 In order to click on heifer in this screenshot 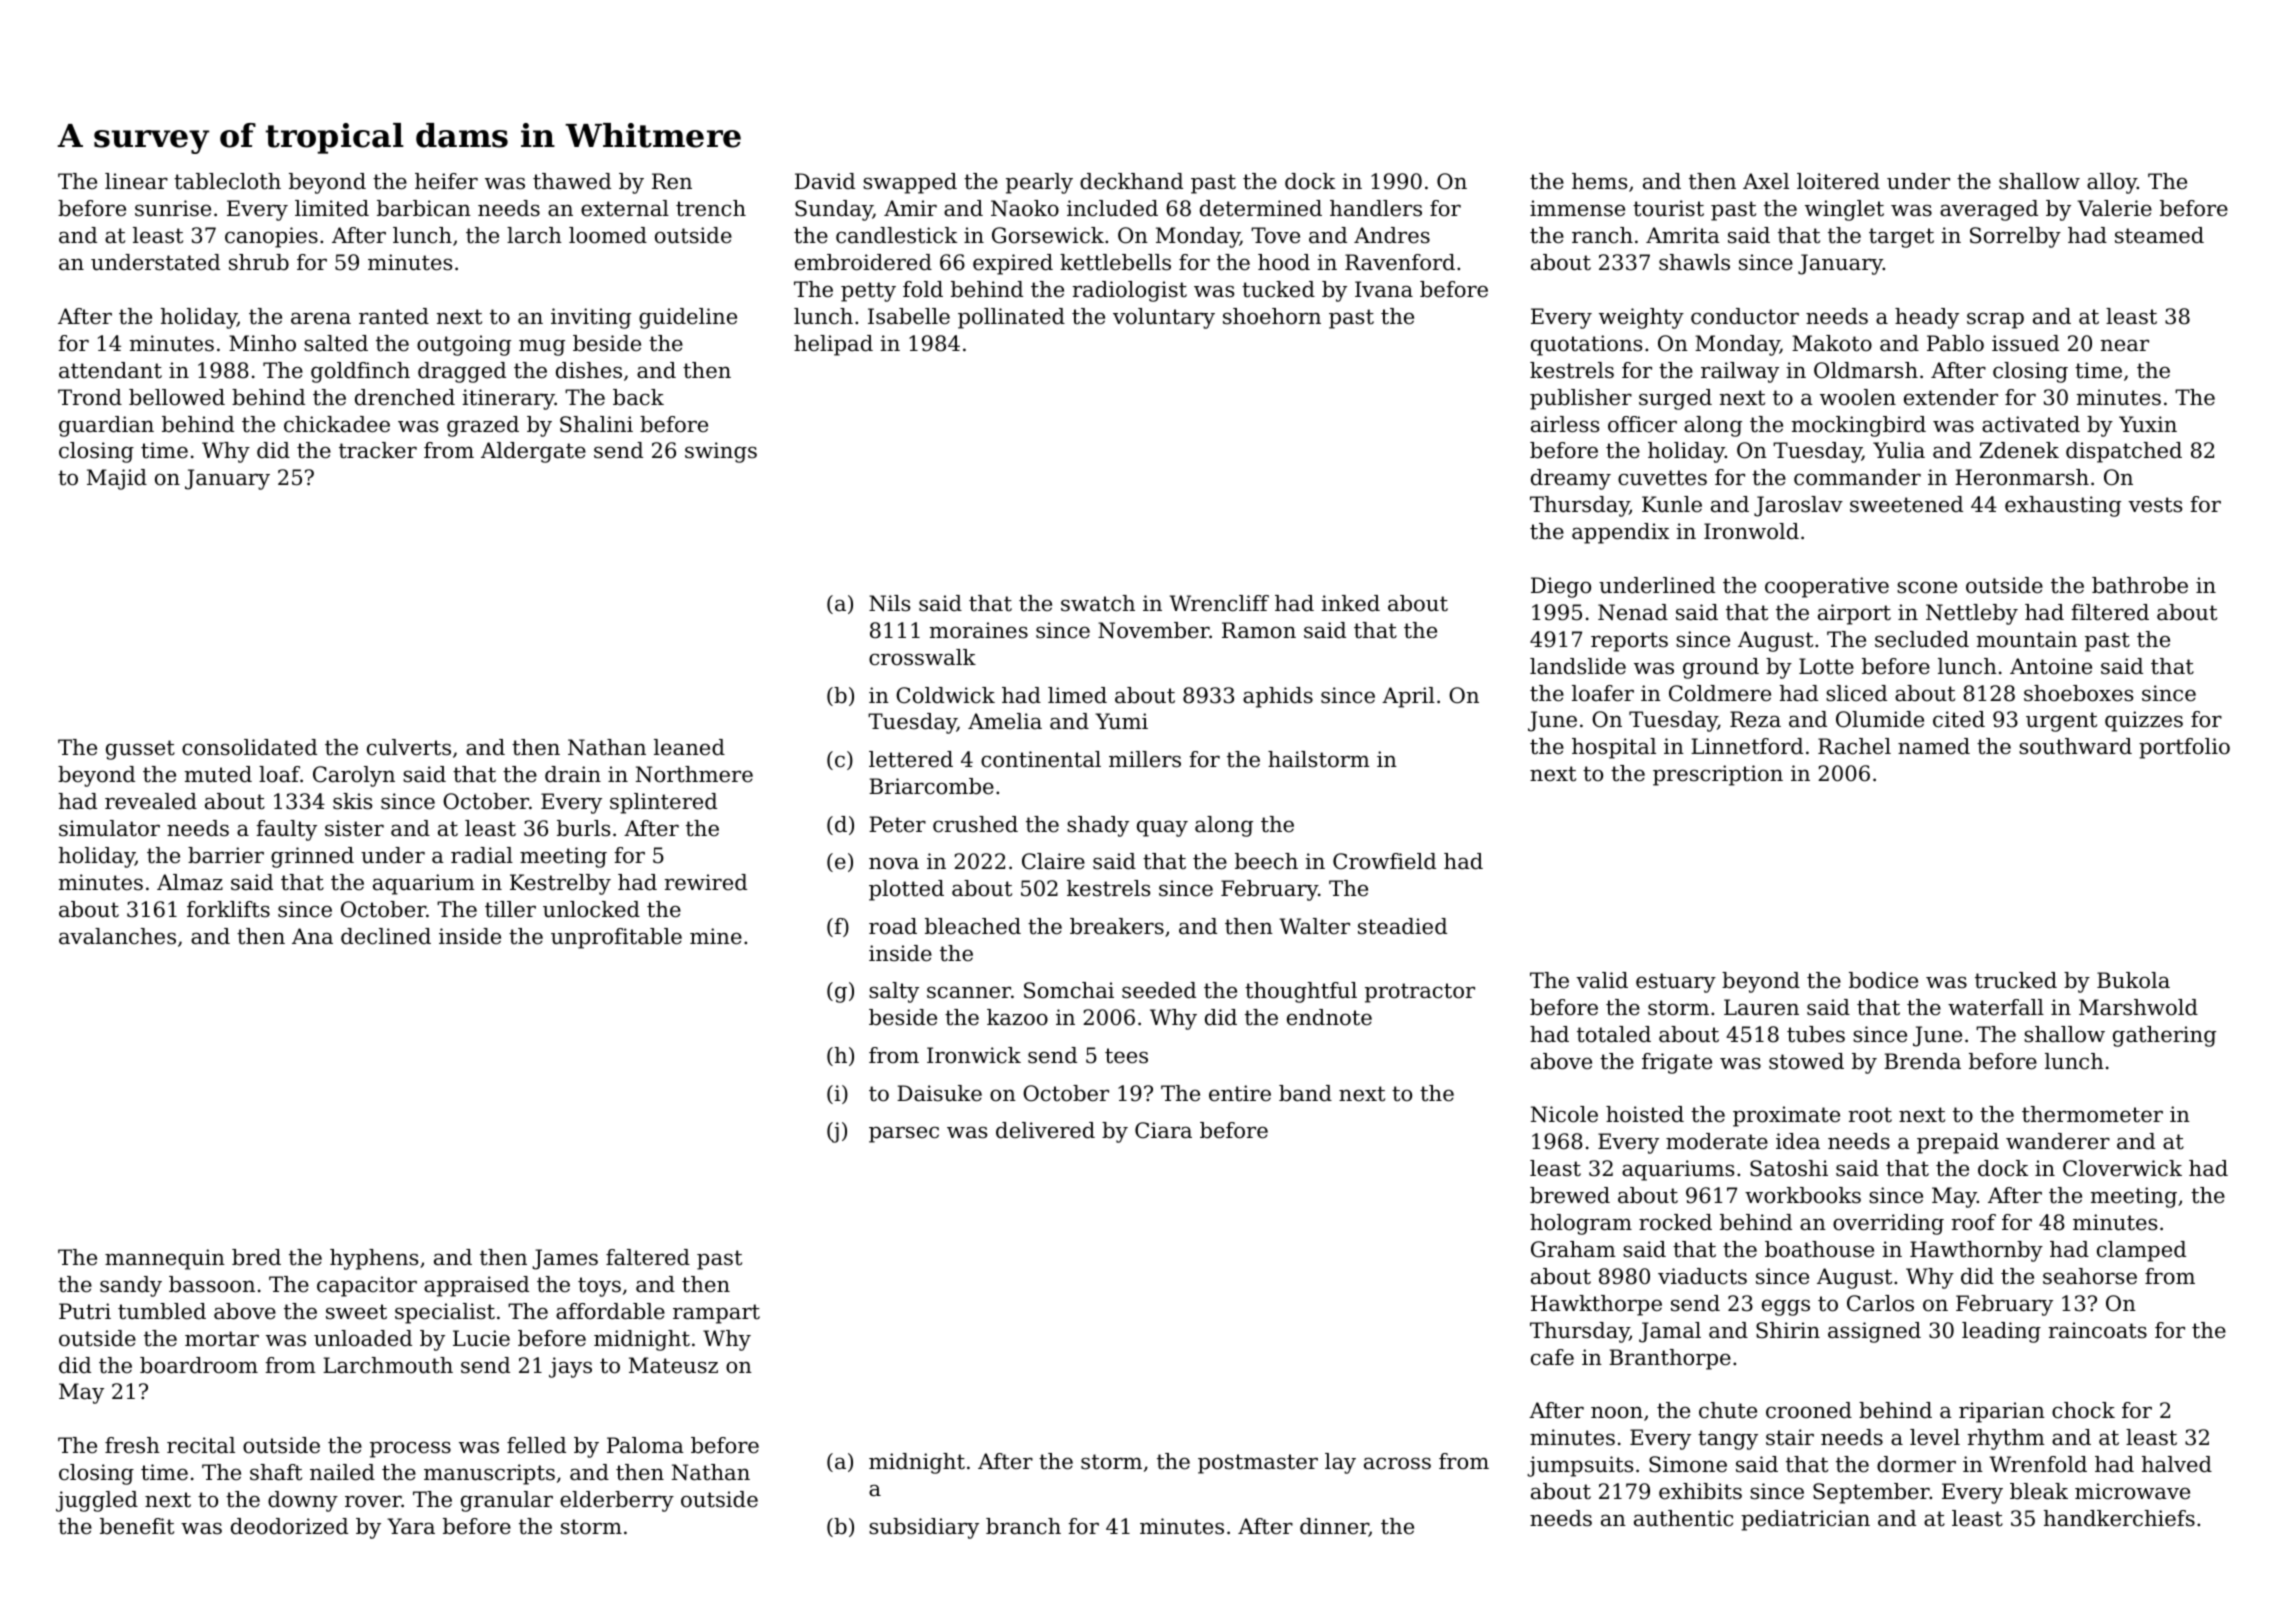, I will do `click(446, 181)`.
